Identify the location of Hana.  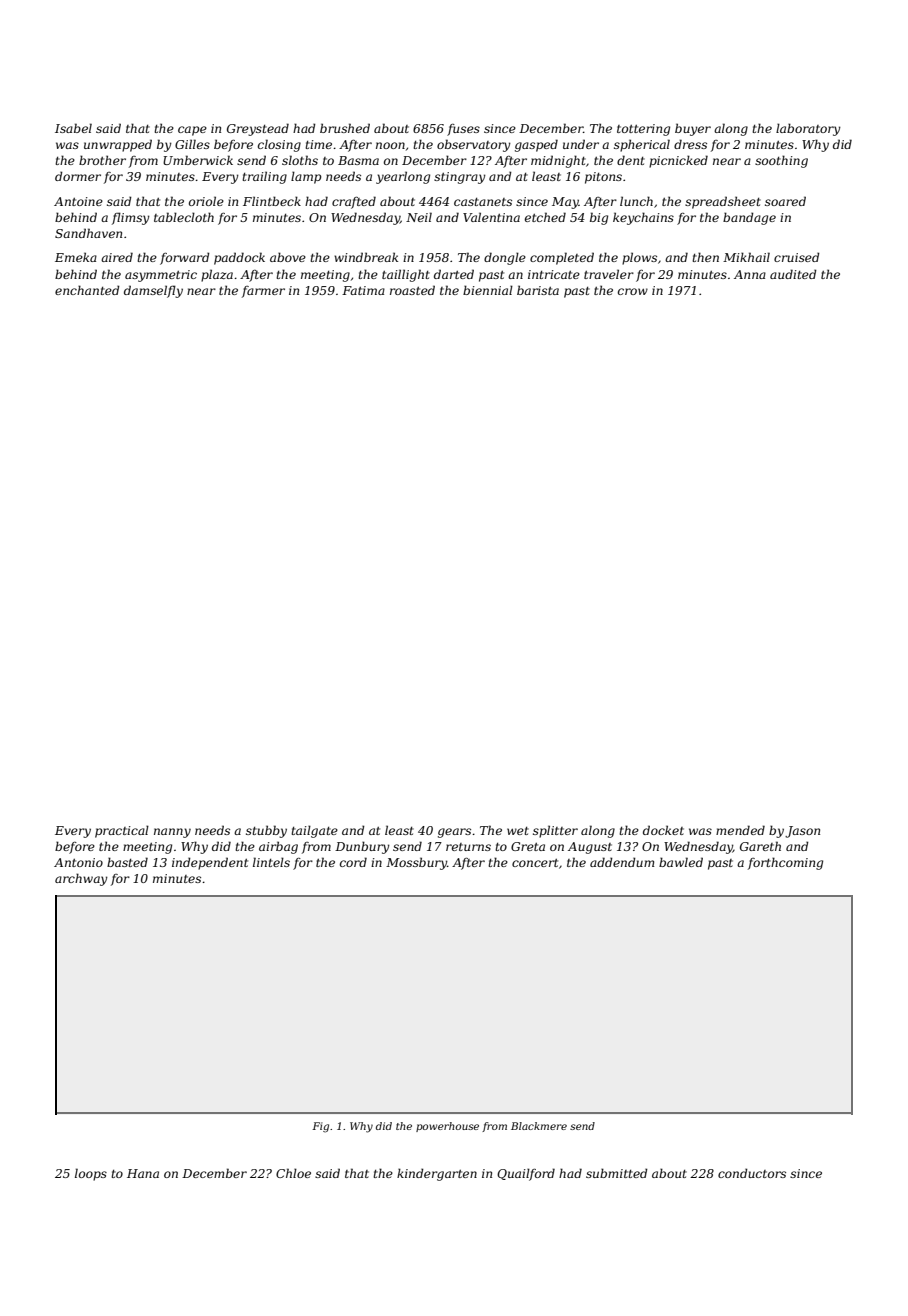
(143, 1173).
